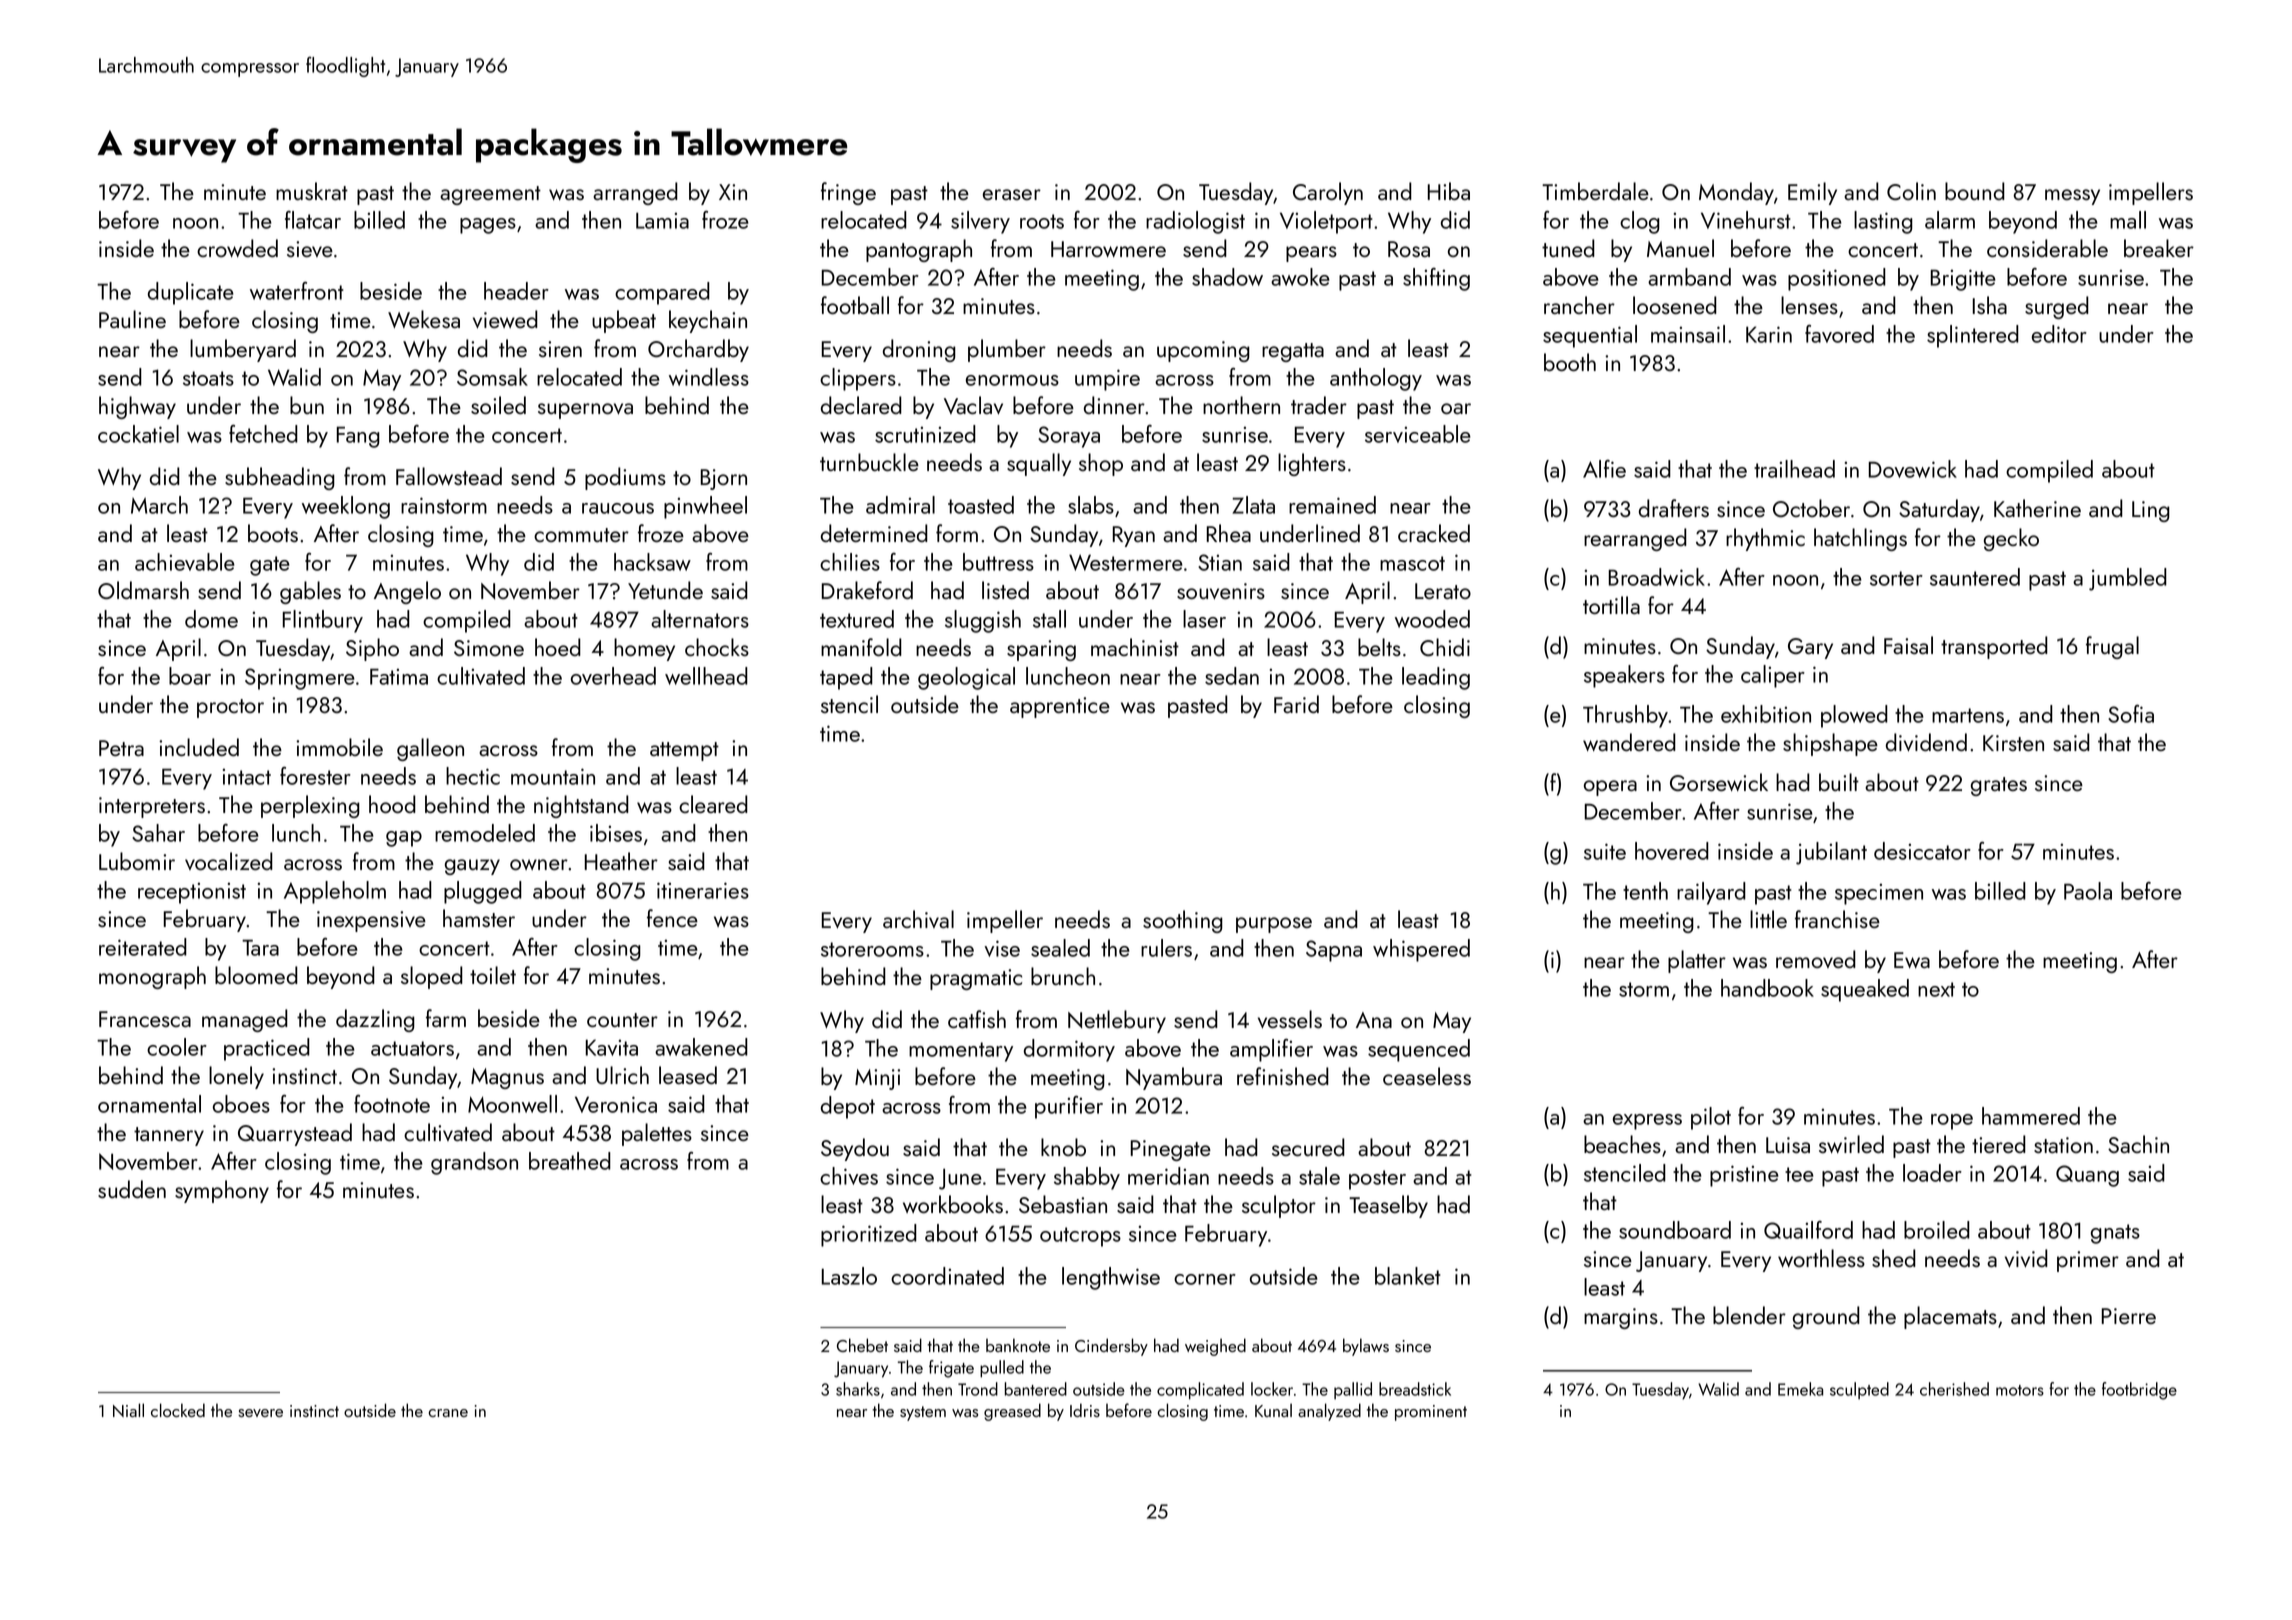  I want to click on severe, so click(260, 1413).
